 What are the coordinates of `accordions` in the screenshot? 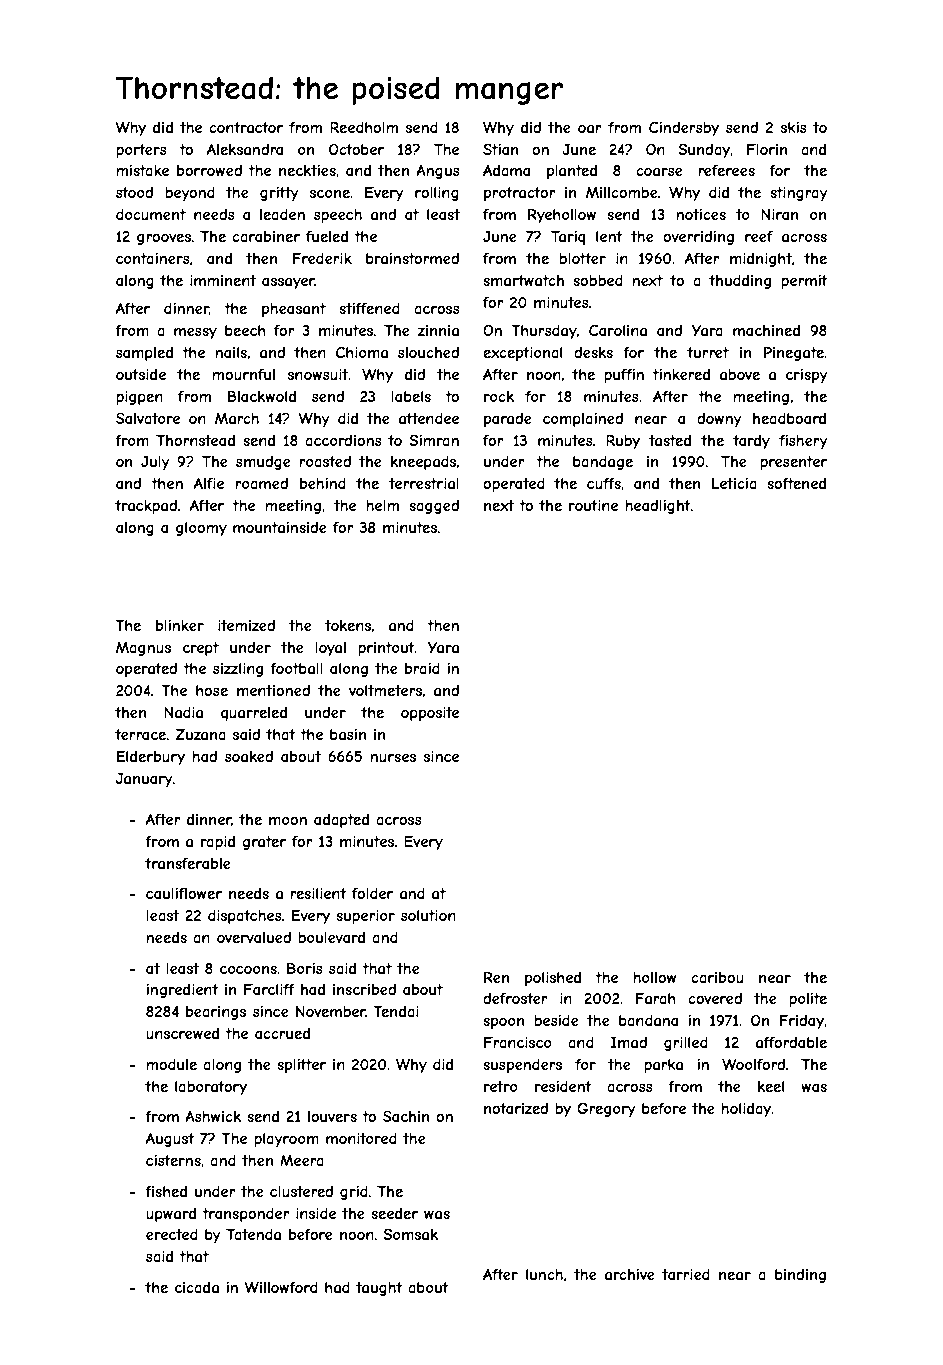 It's located at (343, 440).
